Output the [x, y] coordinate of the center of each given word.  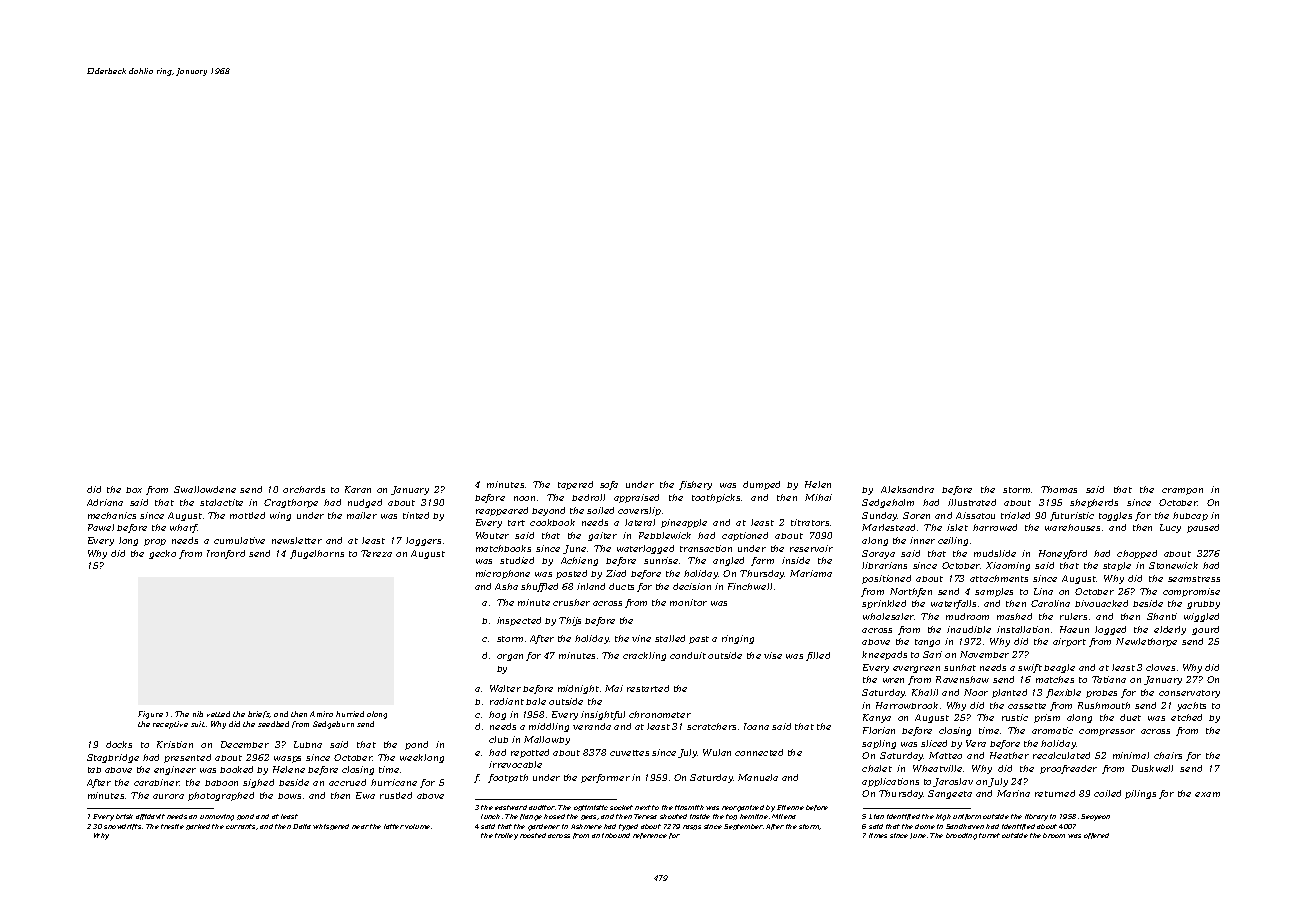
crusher [571, 602]
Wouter [492, 535]
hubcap [1190, 516]
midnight [578, 689]
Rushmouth [1104, 705]
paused [1203, 528]
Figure [150, 715]
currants [240, 826]
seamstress [1194, 579]
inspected [519, 621]
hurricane [394, 782]
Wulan [717, 752]
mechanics [112, 515]
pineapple [684, 523]
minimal [1131, 755]
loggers [423, 541]
